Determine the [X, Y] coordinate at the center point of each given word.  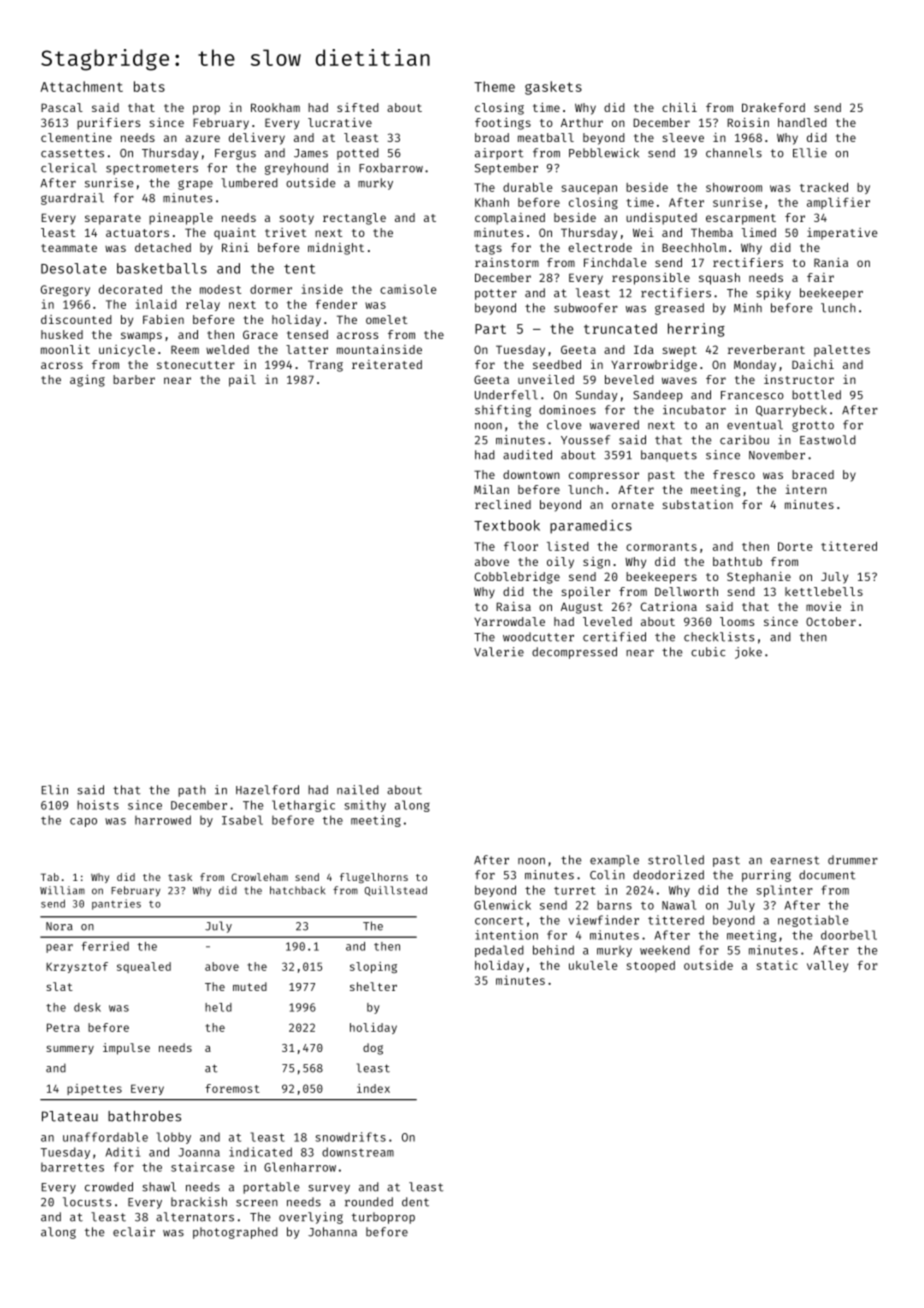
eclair [134, 1232]
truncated [620, 328]
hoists [98, 805]
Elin [55, 790]
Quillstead [396, 891]
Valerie [499, 652]
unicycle [127, 351]
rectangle [354, 219]
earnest [795, 860]
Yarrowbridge [654, 366]
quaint [235, 234]
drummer [853, 860]
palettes [842, 351]
